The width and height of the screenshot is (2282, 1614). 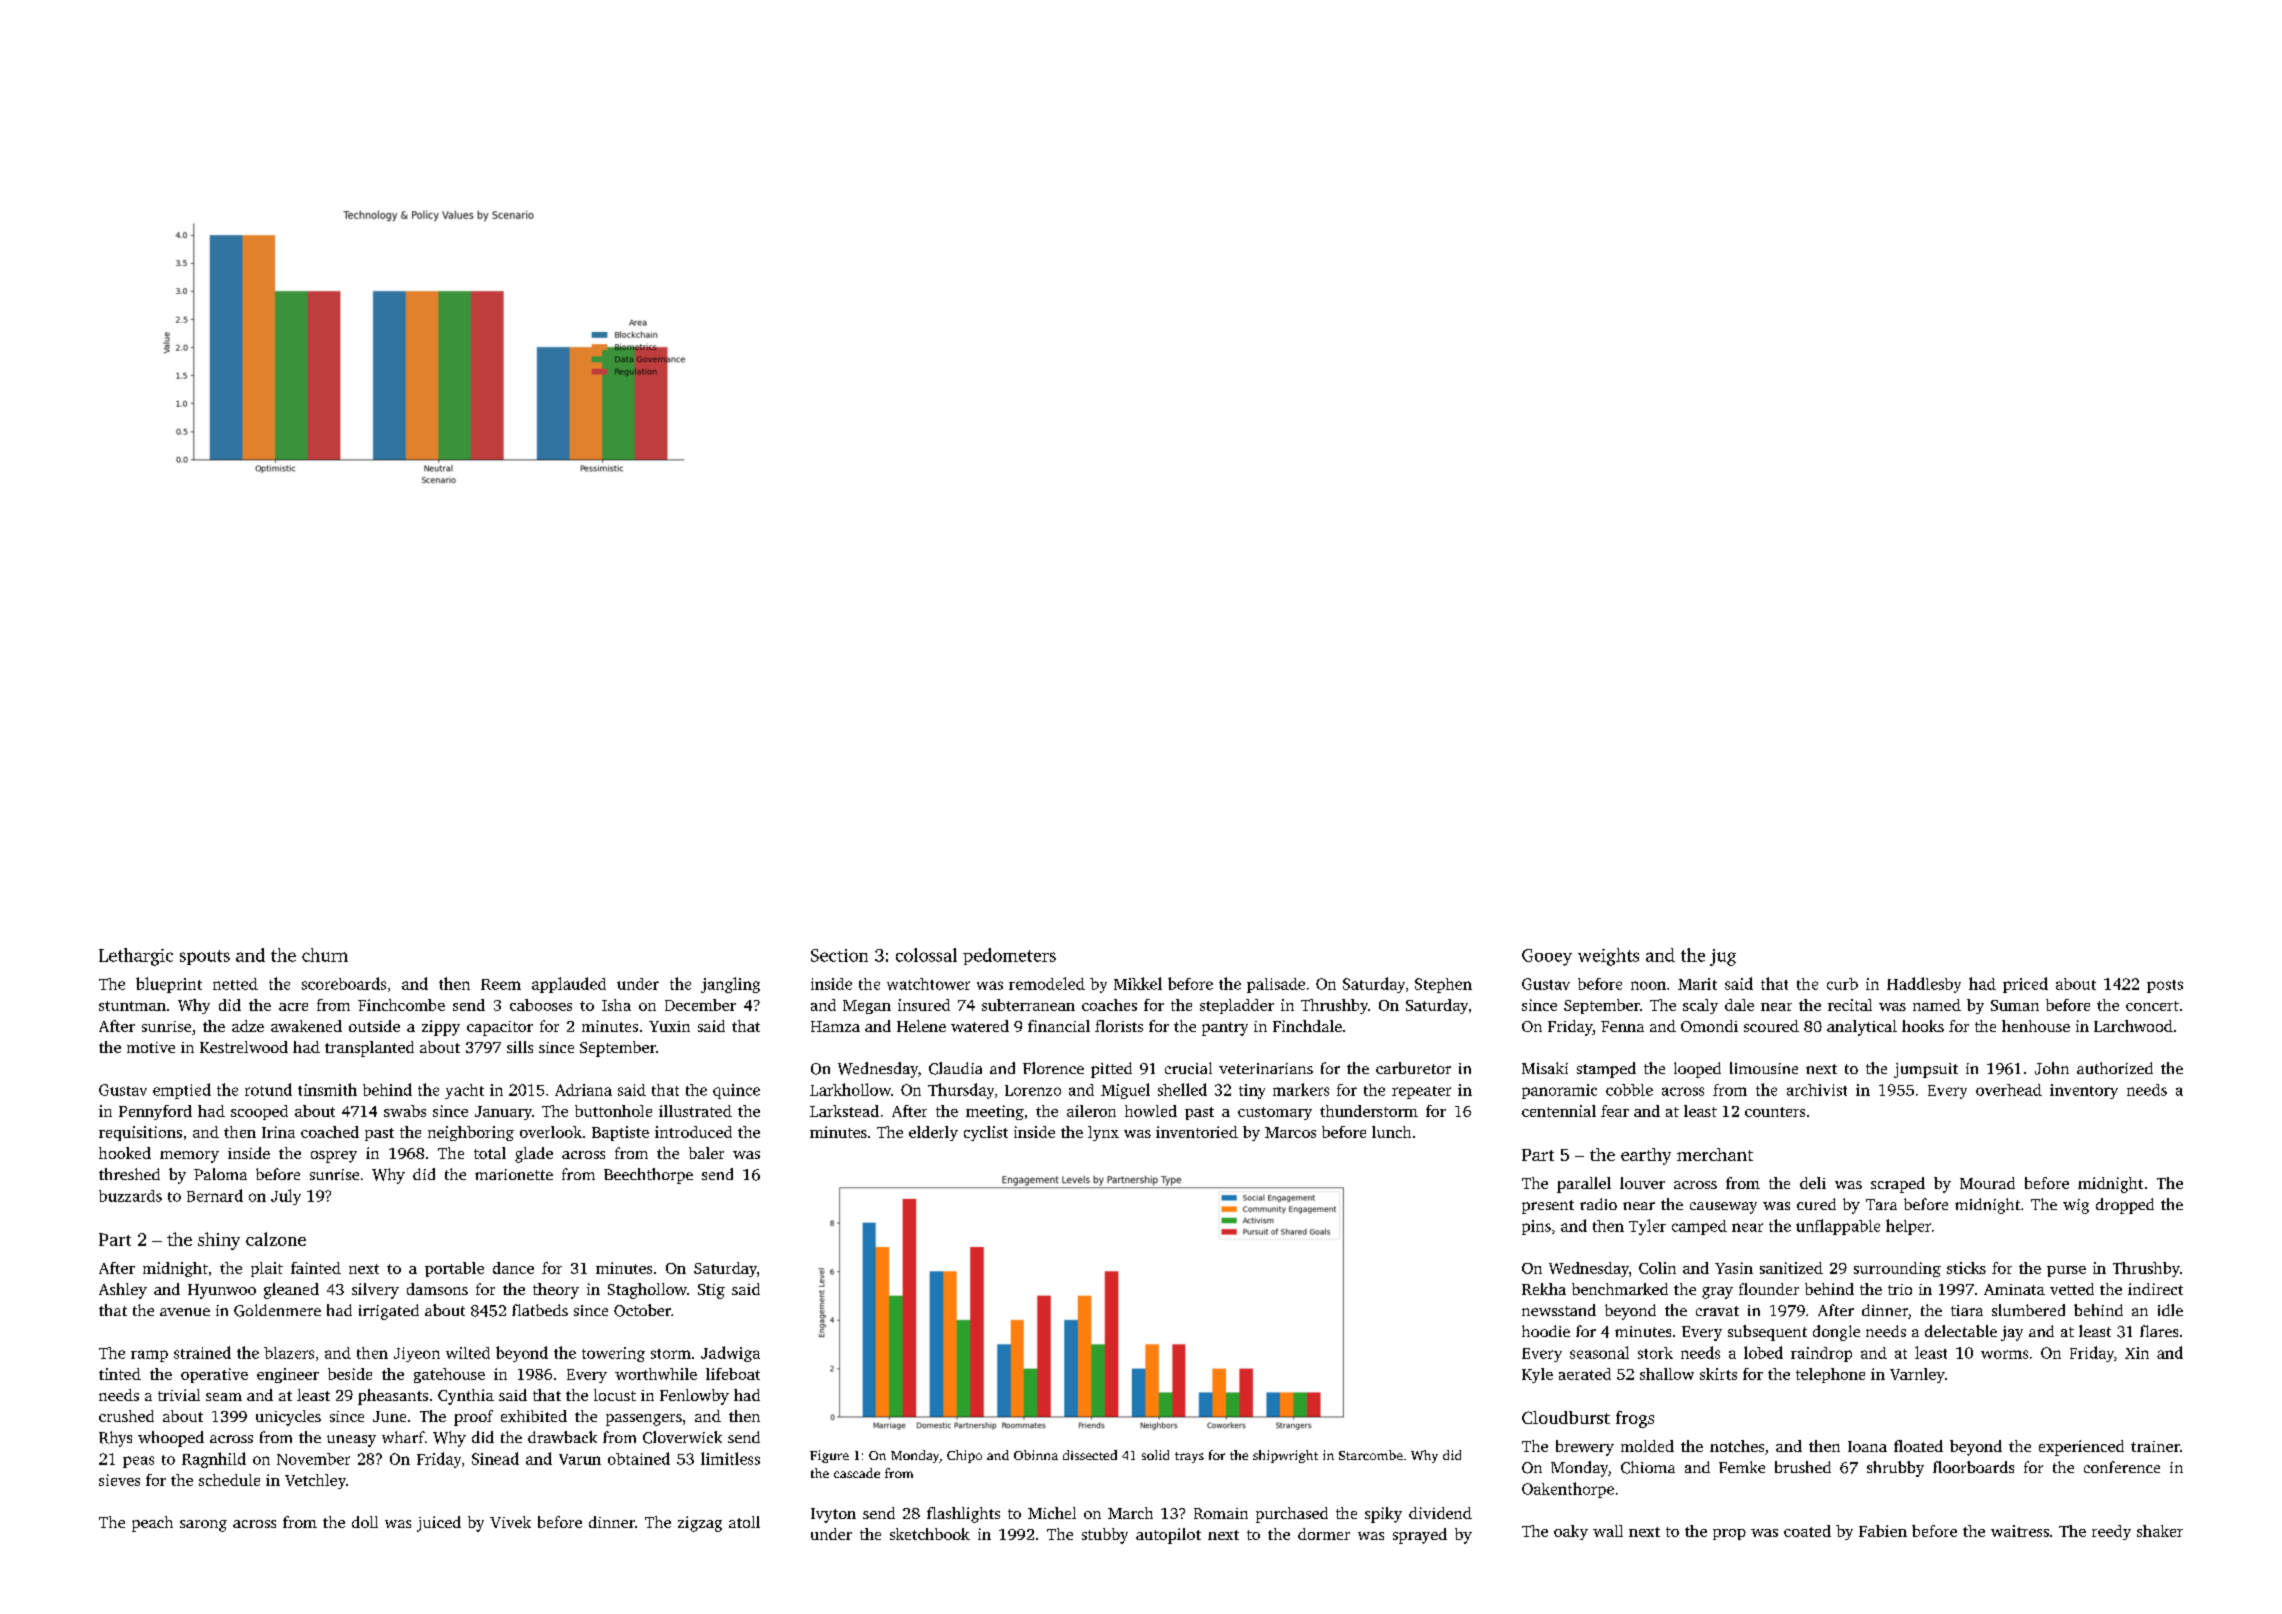 I want to click on Megan, so click(x=867, y=1007).
